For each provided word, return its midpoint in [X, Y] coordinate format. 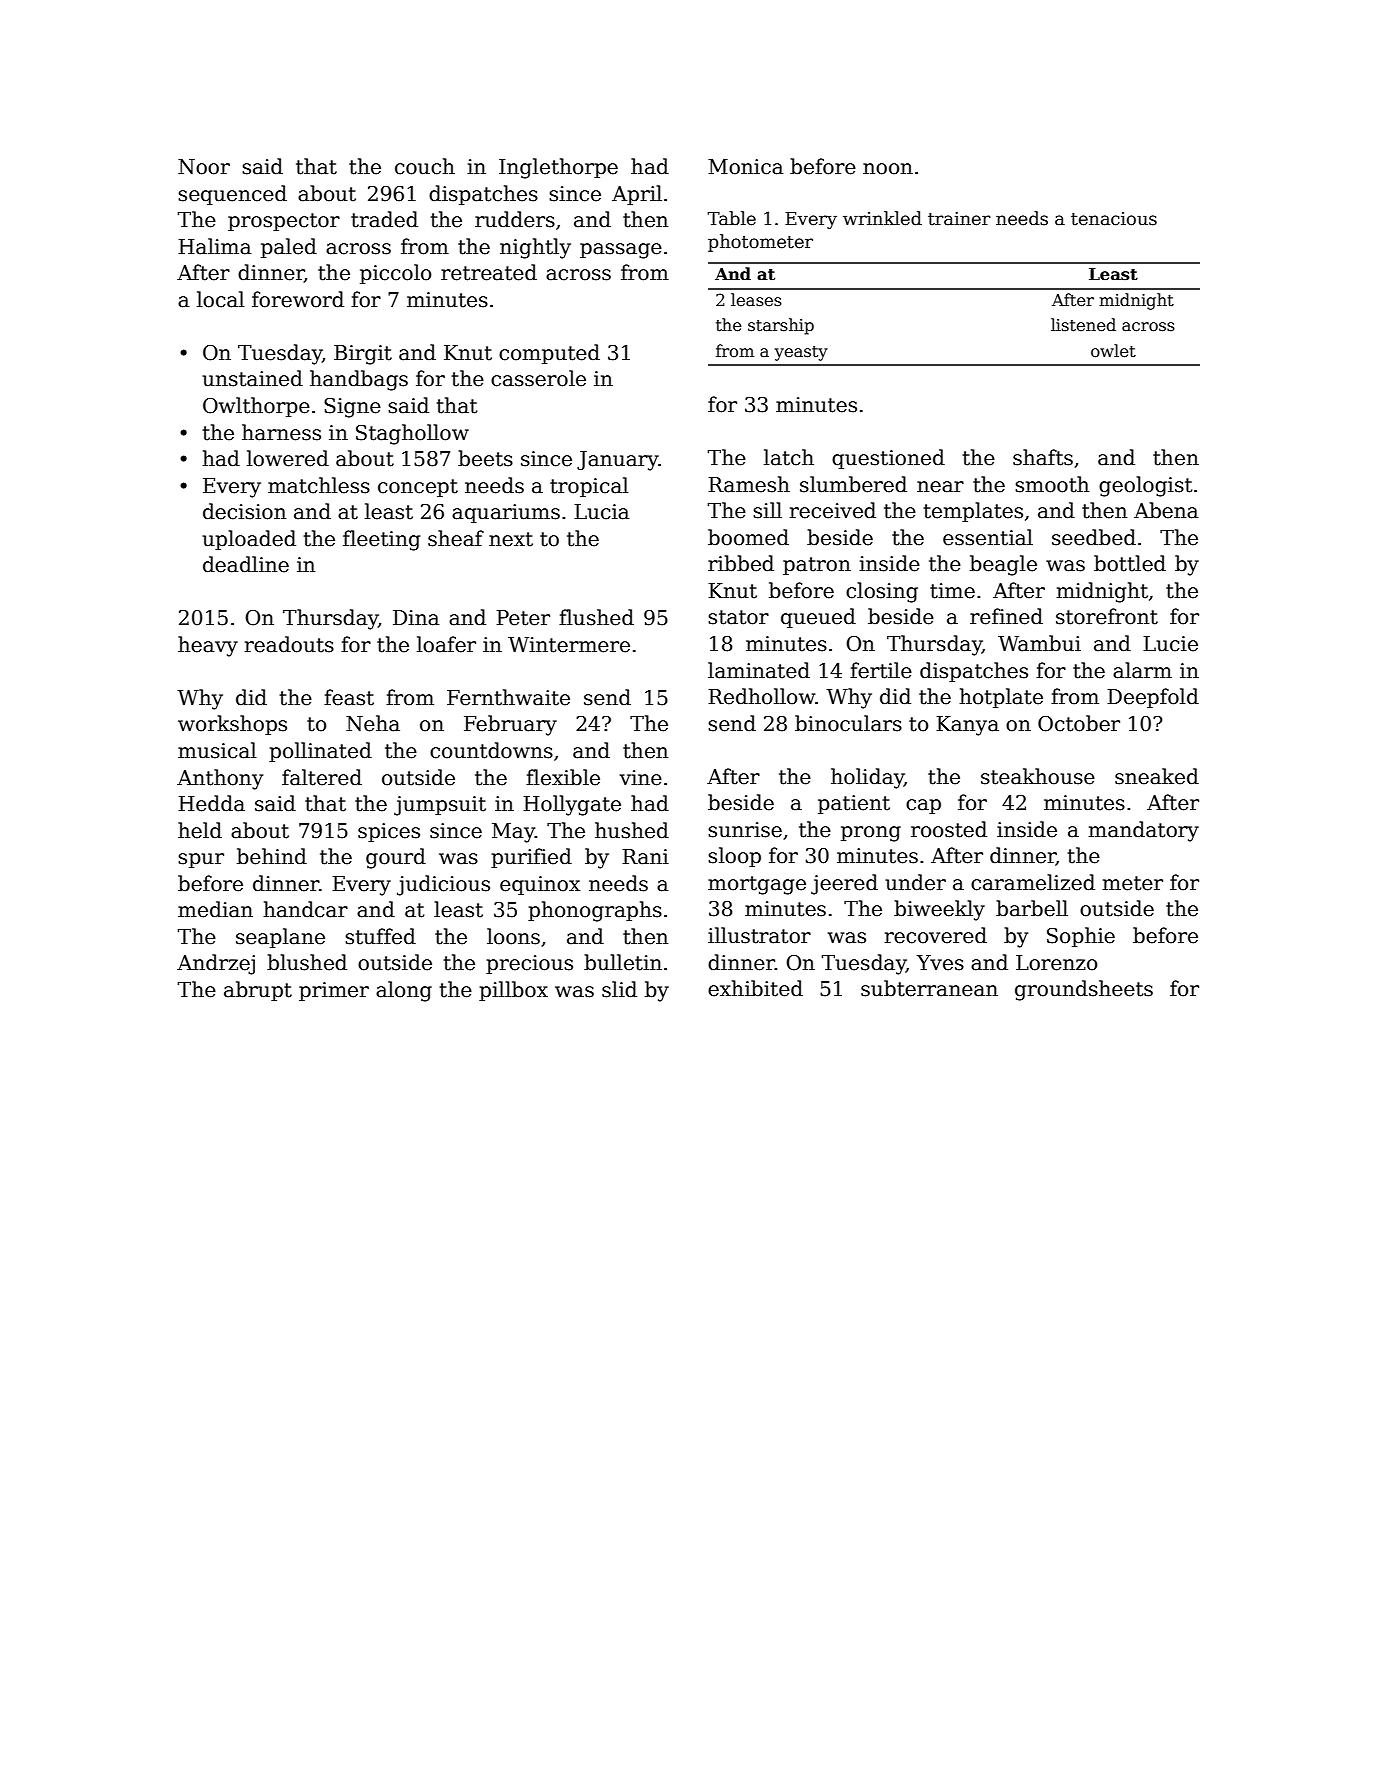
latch [789, 457]
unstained [252, 378]
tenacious [1114, 219]
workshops [232, 725]
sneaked [1157, 776]
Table [731, 218]
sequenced [232, 195]
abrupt [258, 991]
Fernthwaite [508, 697]
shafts [1043, 457]
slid [619, 989]
